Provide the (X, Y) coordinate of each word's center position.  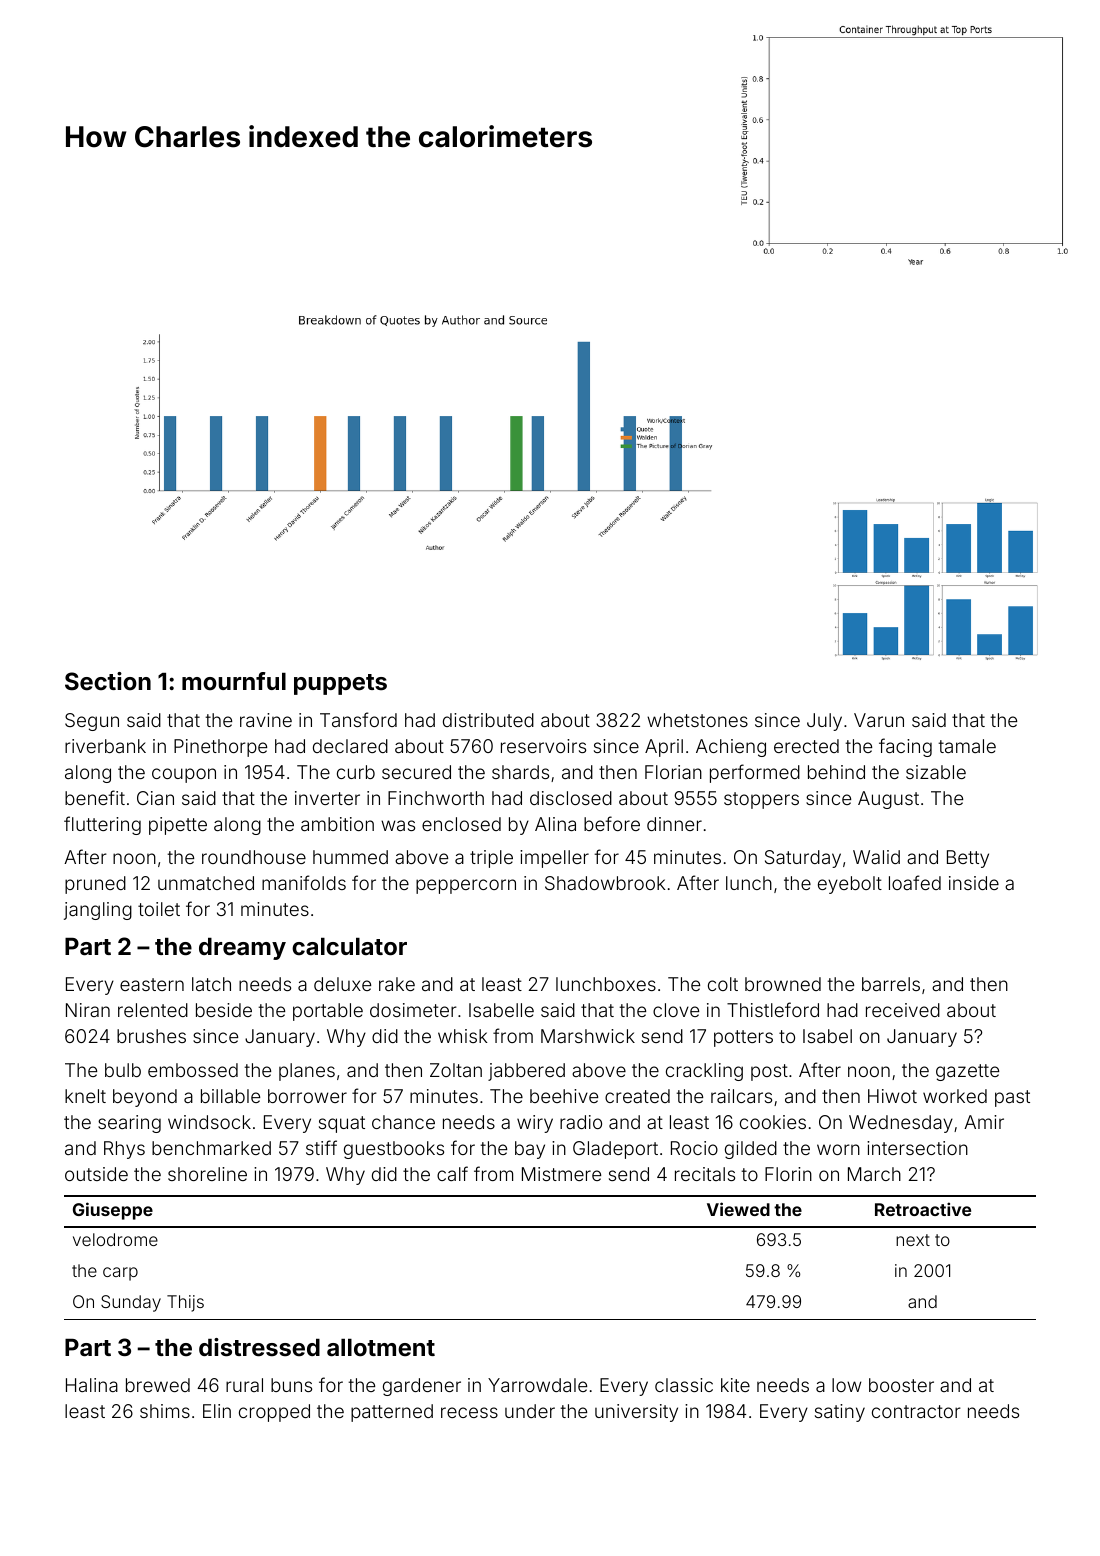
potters (743, 1038)
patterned (392, 1413)
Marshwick (588, 1036)
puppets (340, 684)
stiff (321, 1147)
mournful (234, 681)
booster (901, 1385)
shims (165, 1411)
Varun (879, 720)
